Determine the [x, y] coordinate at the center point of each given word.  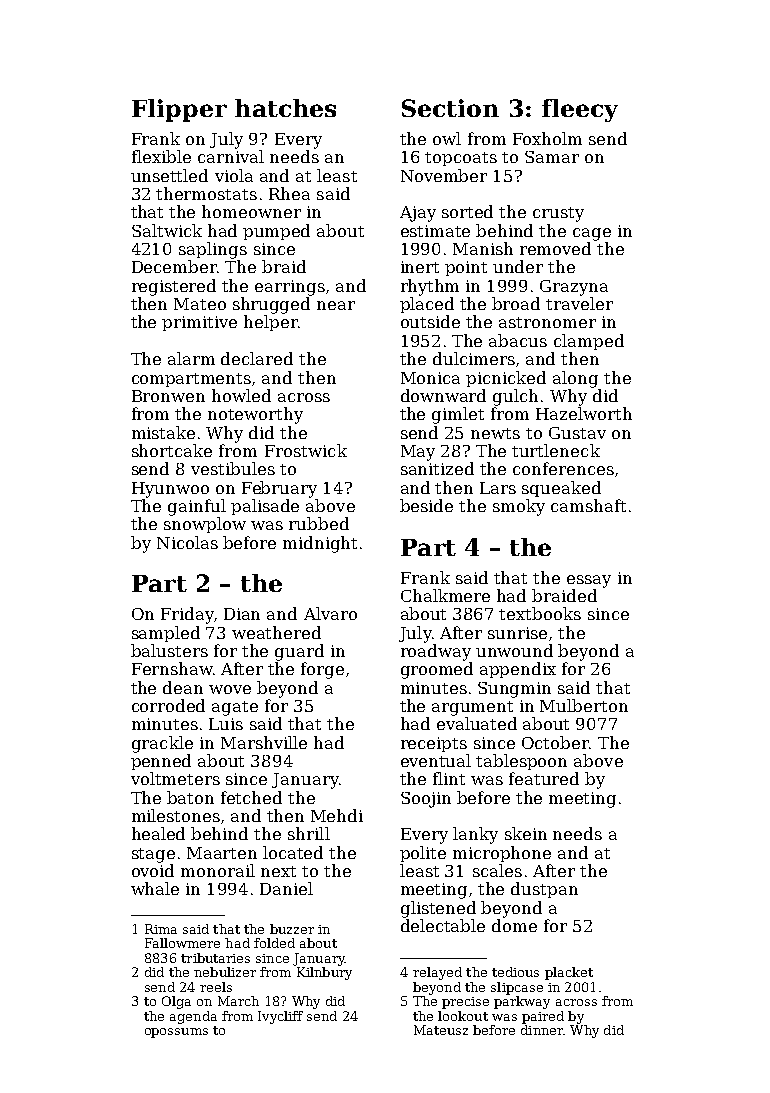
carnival [231, 156]
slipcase [517, 988]
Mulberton [584, 705]
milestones [176, 815]
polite [423, 854]
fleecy [580, 110]
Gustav [577, 433]
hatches [285, 108]
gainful [197, 507]
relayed [437, 973]
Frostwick [306, 450]
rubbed [319, 523]
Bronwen [168, 396]
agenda [193, 1017]
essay [589, 581]
